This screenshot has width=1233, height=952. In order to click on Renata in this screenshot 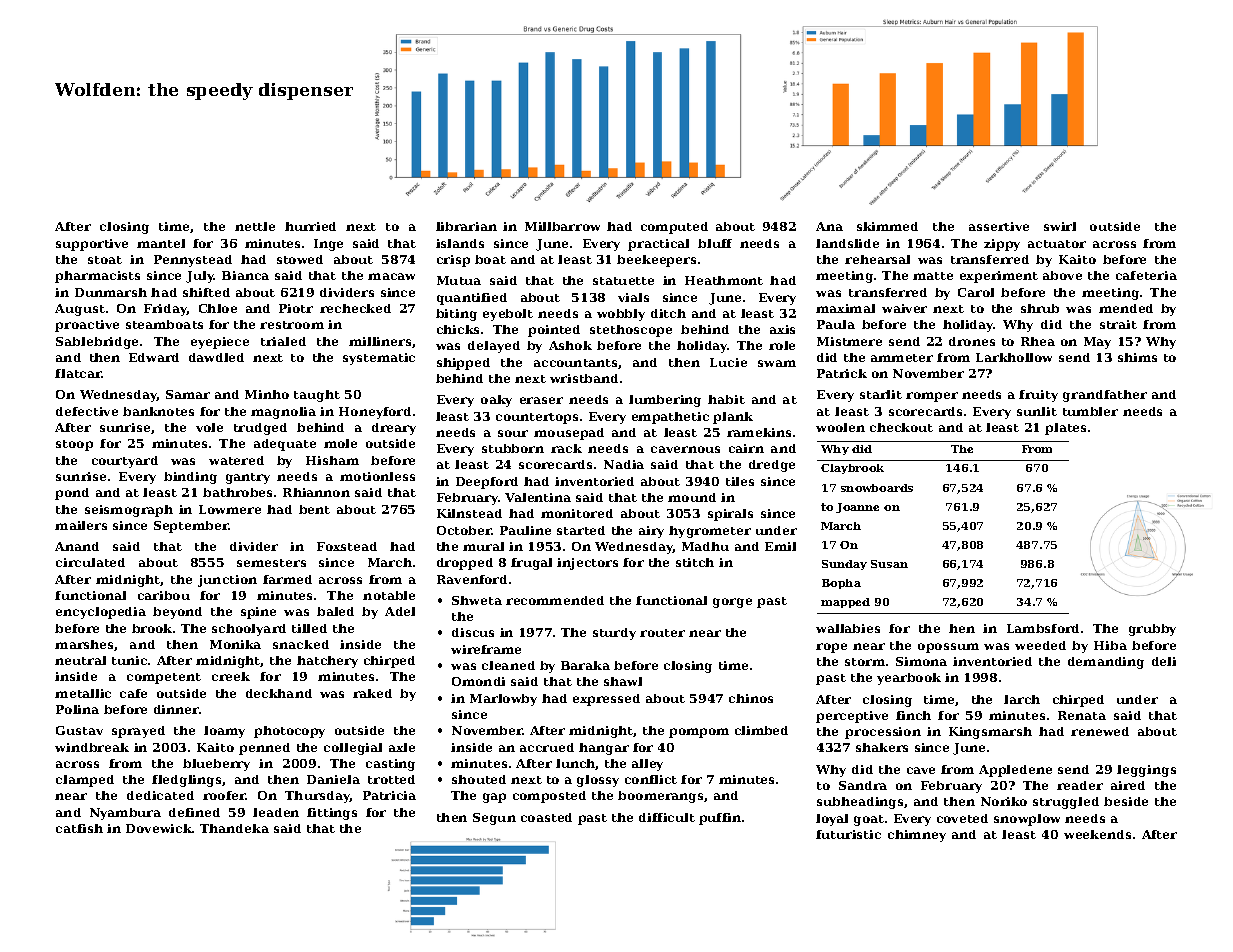, I will do `click(1082, 715)`.
